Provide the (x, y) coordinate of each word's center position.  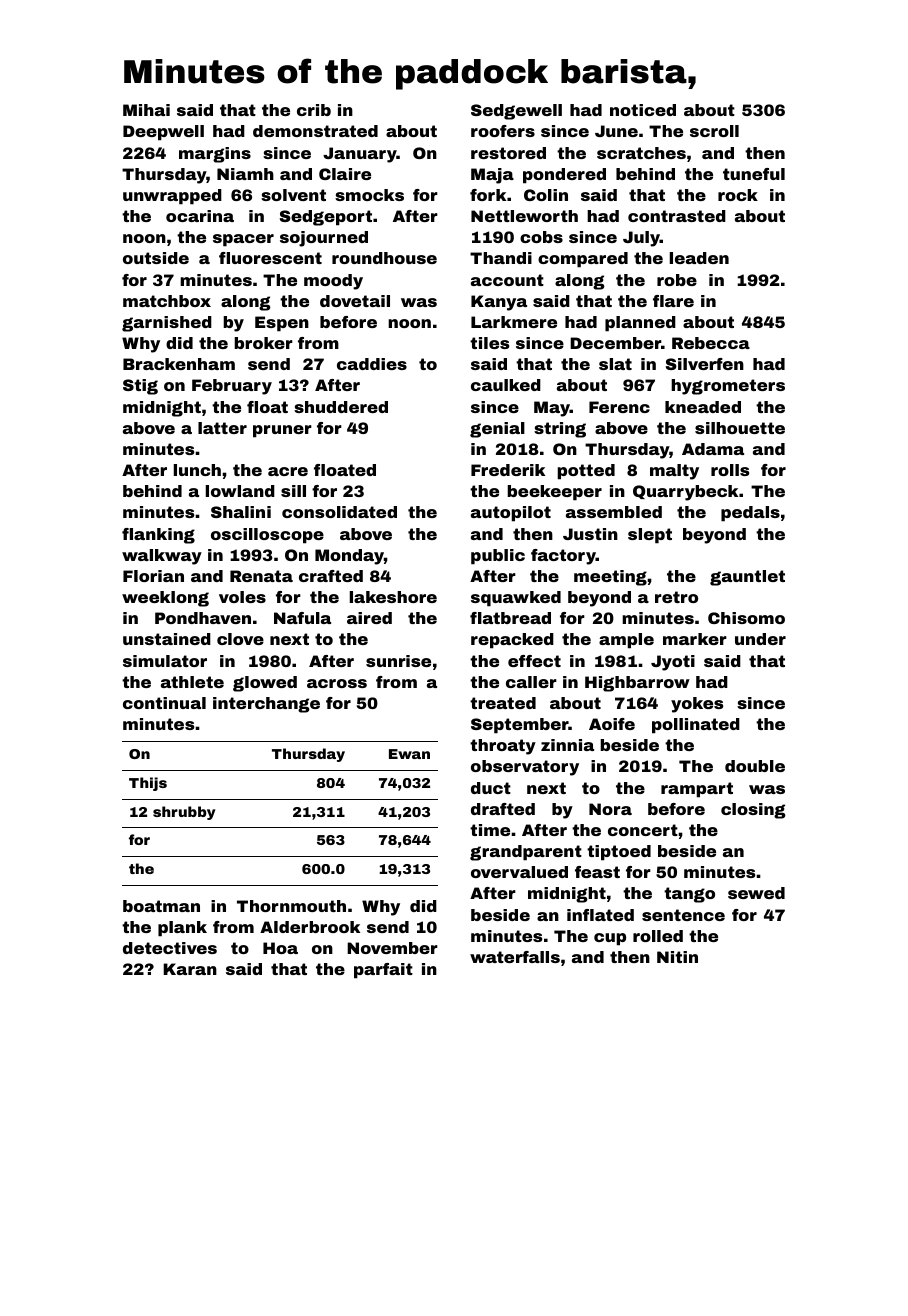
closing (753, 811)
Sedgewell (516, 112)
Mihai (146, 110)
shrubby (184, 813)
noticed (643, 110)
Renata (261, 576)
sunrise (398, 661)
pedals (750, 514)
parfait (383, 971)
